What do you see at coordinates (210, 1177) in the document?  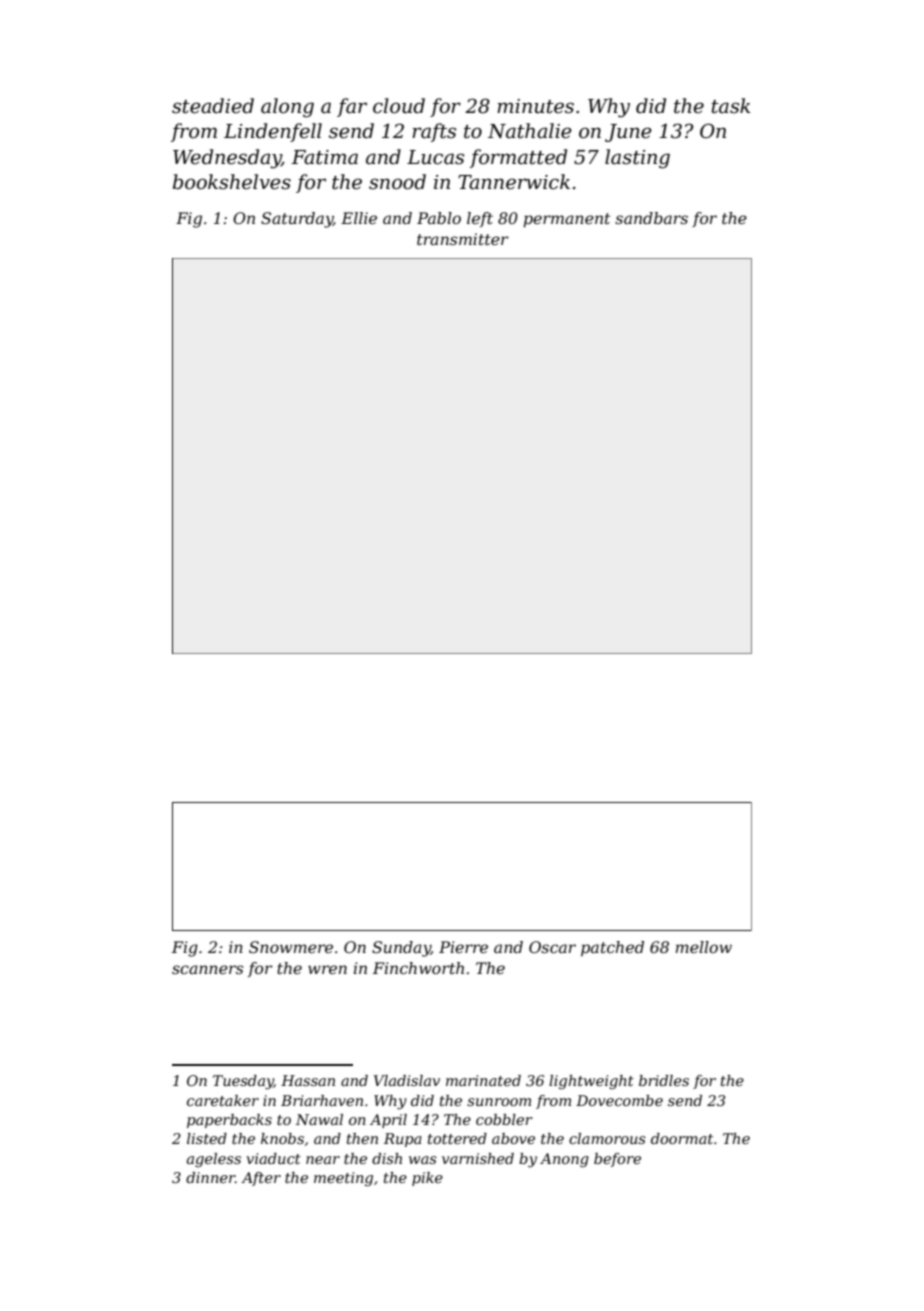 I see `dinner` at bounding box center [210, 1177].
